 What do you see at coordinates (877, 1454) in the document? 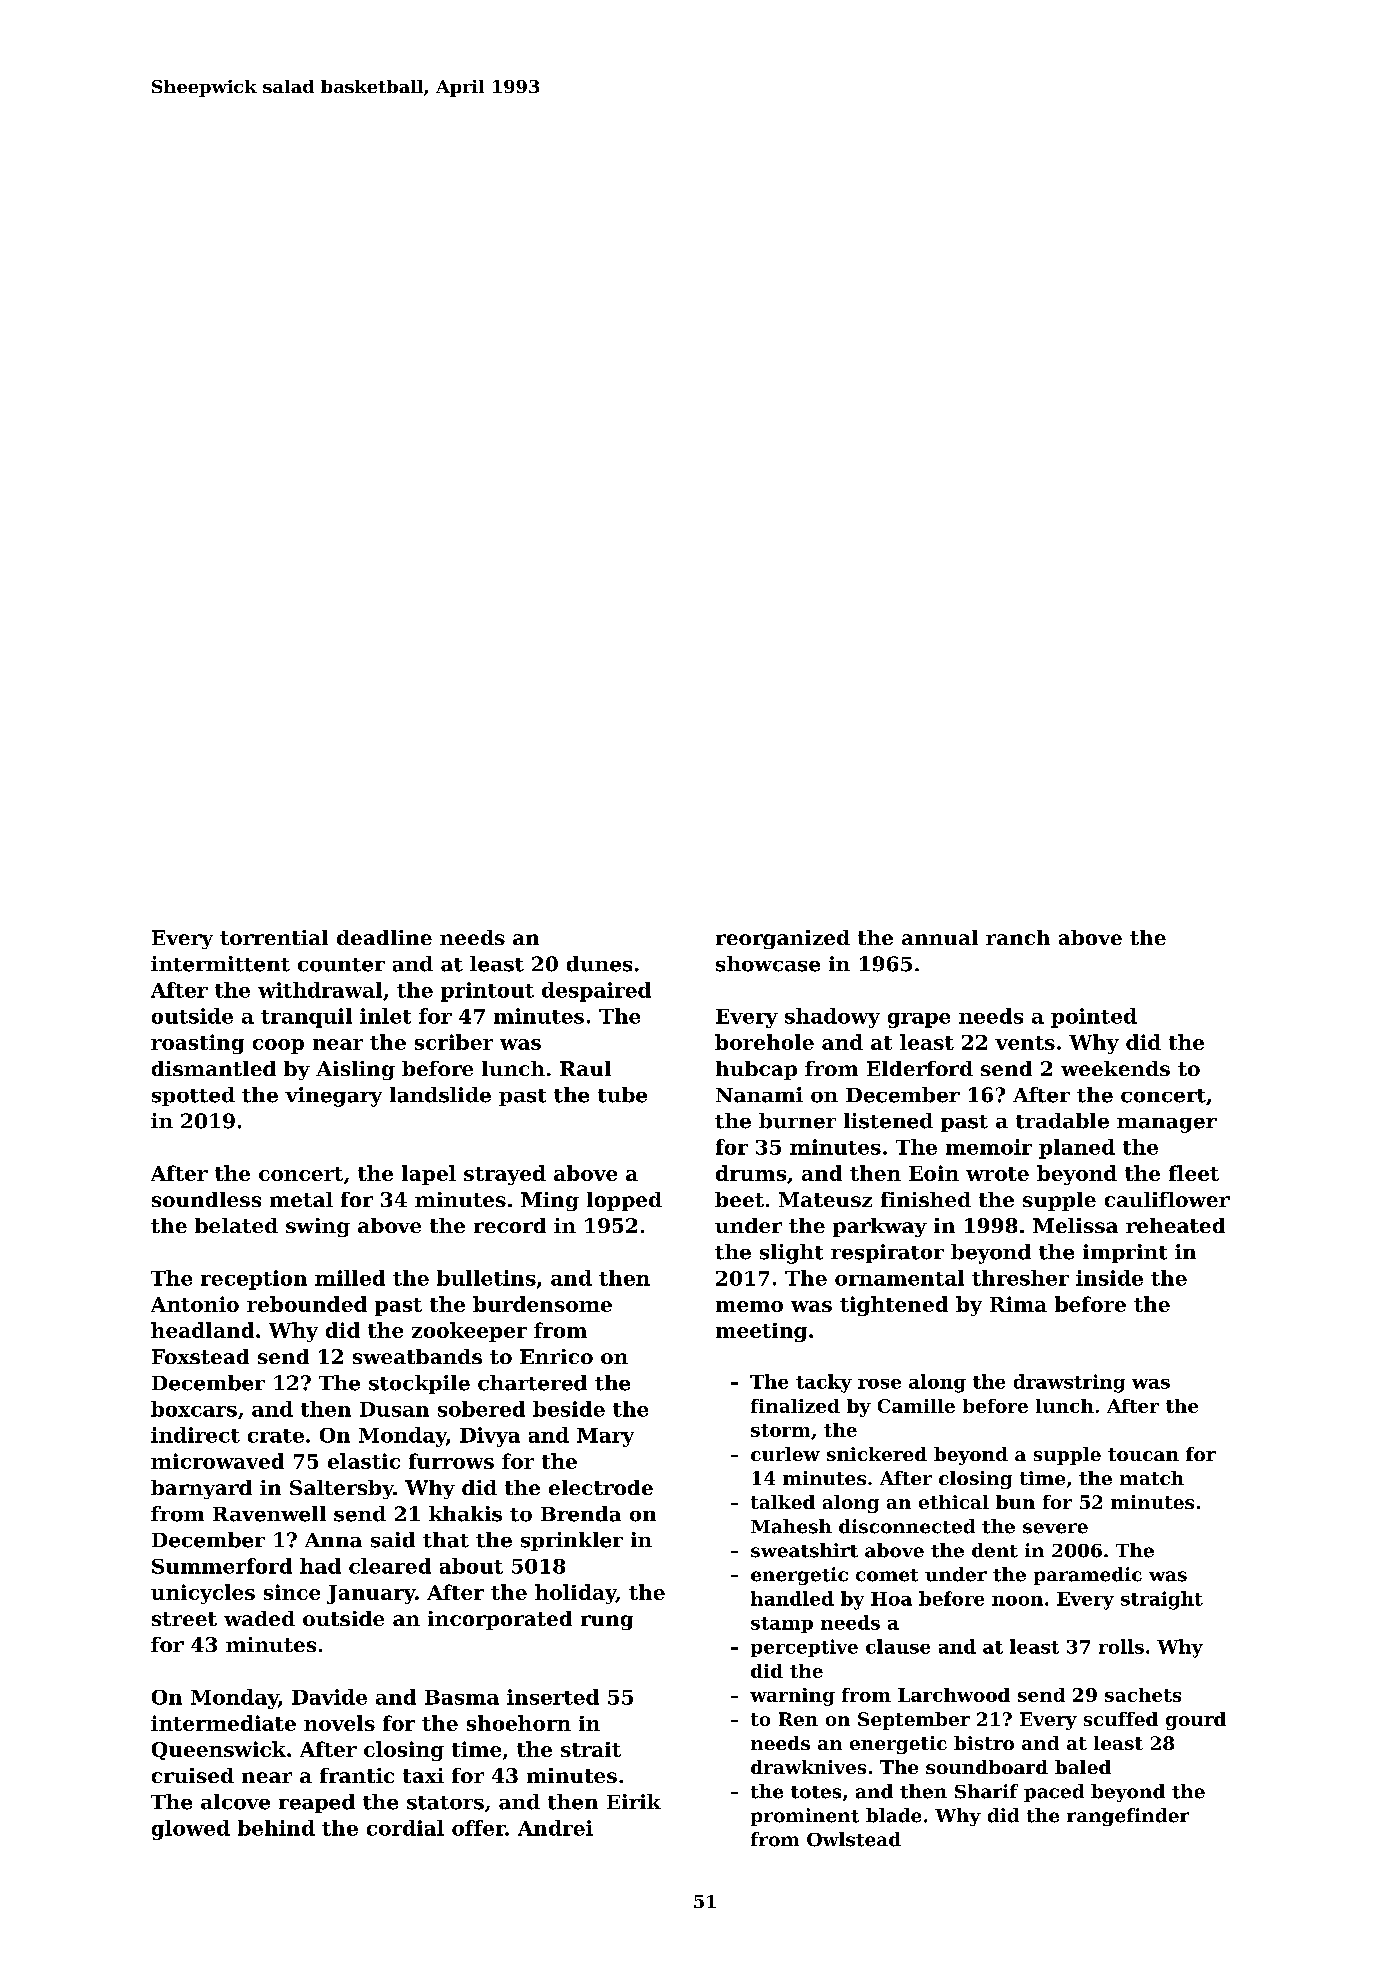
I see `snickered` at bounding box center [877, 1454].
